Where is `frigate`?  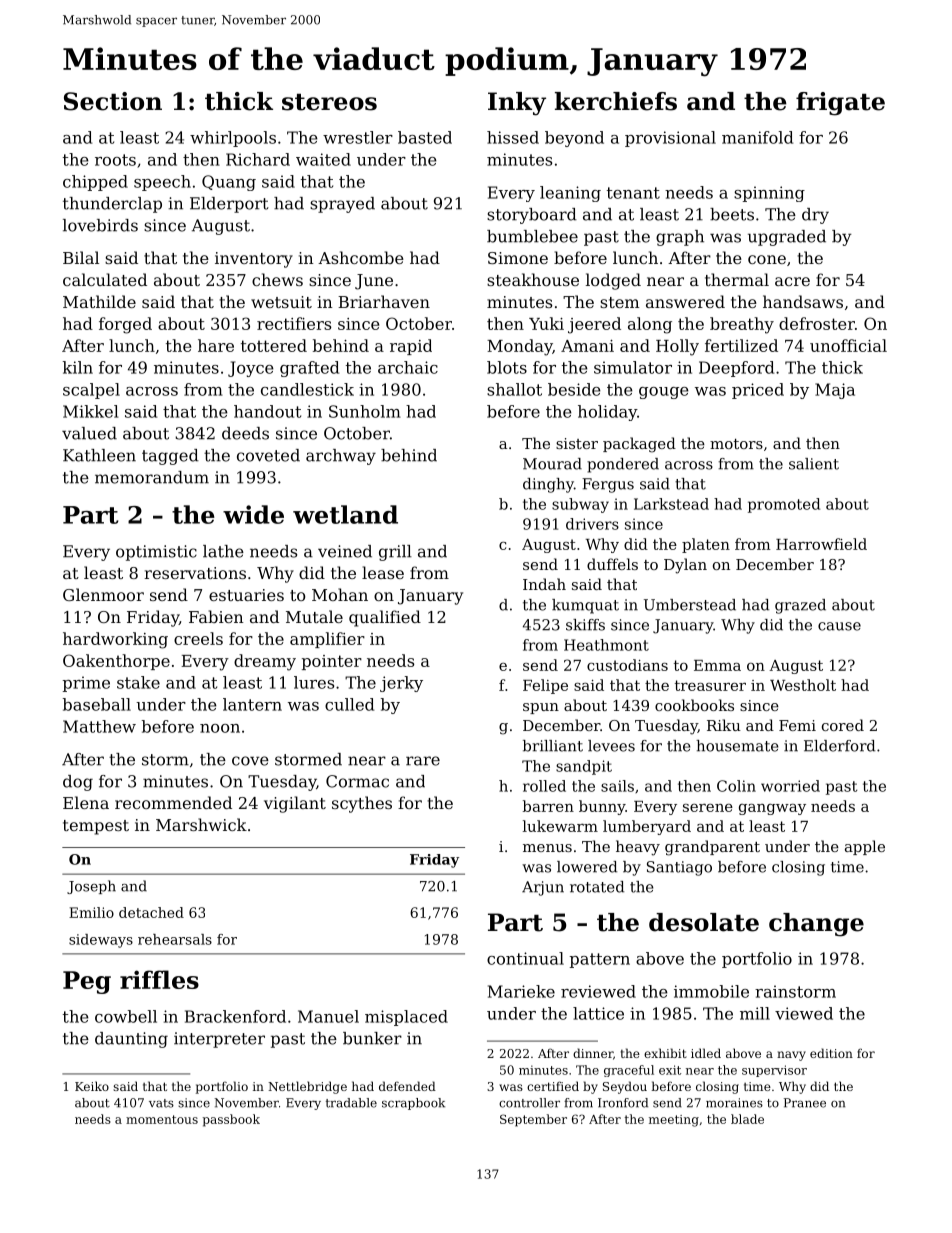
frigate is located at coordinates (840, 104).
